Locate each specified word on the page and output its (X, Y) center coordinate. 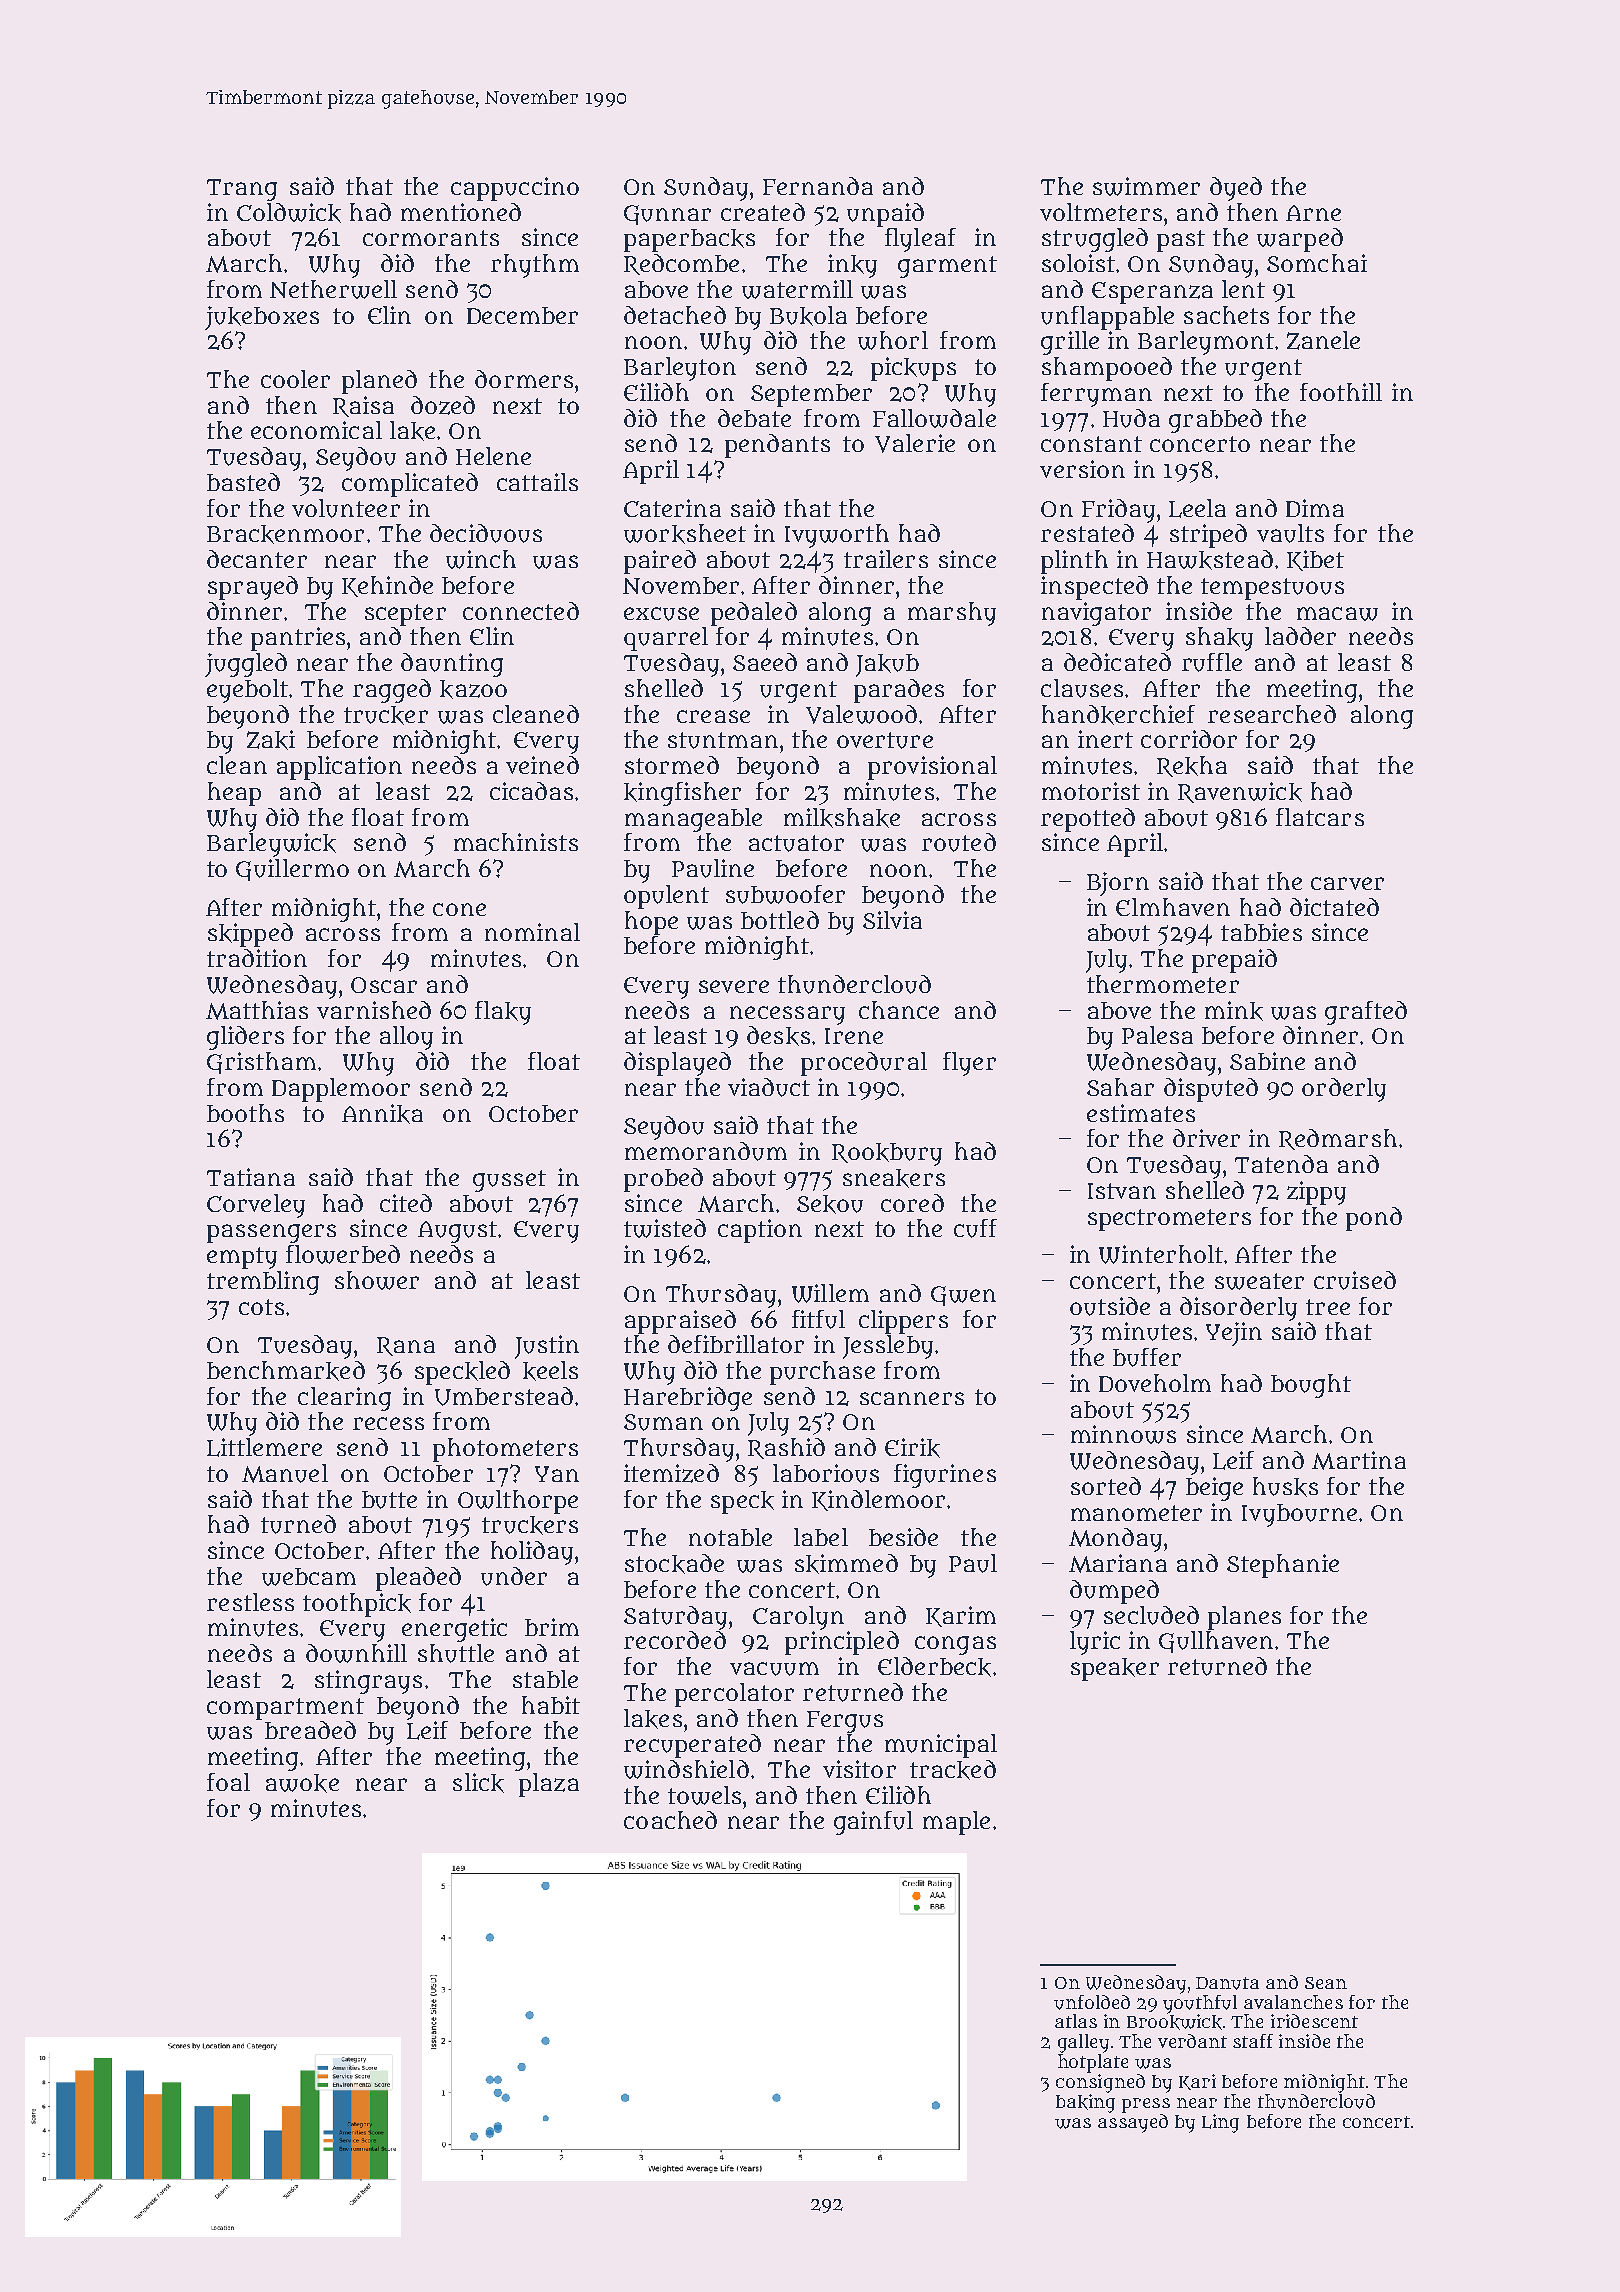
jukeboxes (262, 318)
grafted (1366, 1013)
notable (730, 1537)
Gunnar (667, 215)
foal (228, 1782)
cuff (975, 1228)
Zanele (1323, 340)
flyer (969, 1064)
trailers (886, 559)
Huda (1131, 418)
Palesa (1157, 1035)
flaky (503, 1013)
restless (250, 1602)
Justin (547, 1347)
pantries (298, 639)
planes (1244, 1618)
